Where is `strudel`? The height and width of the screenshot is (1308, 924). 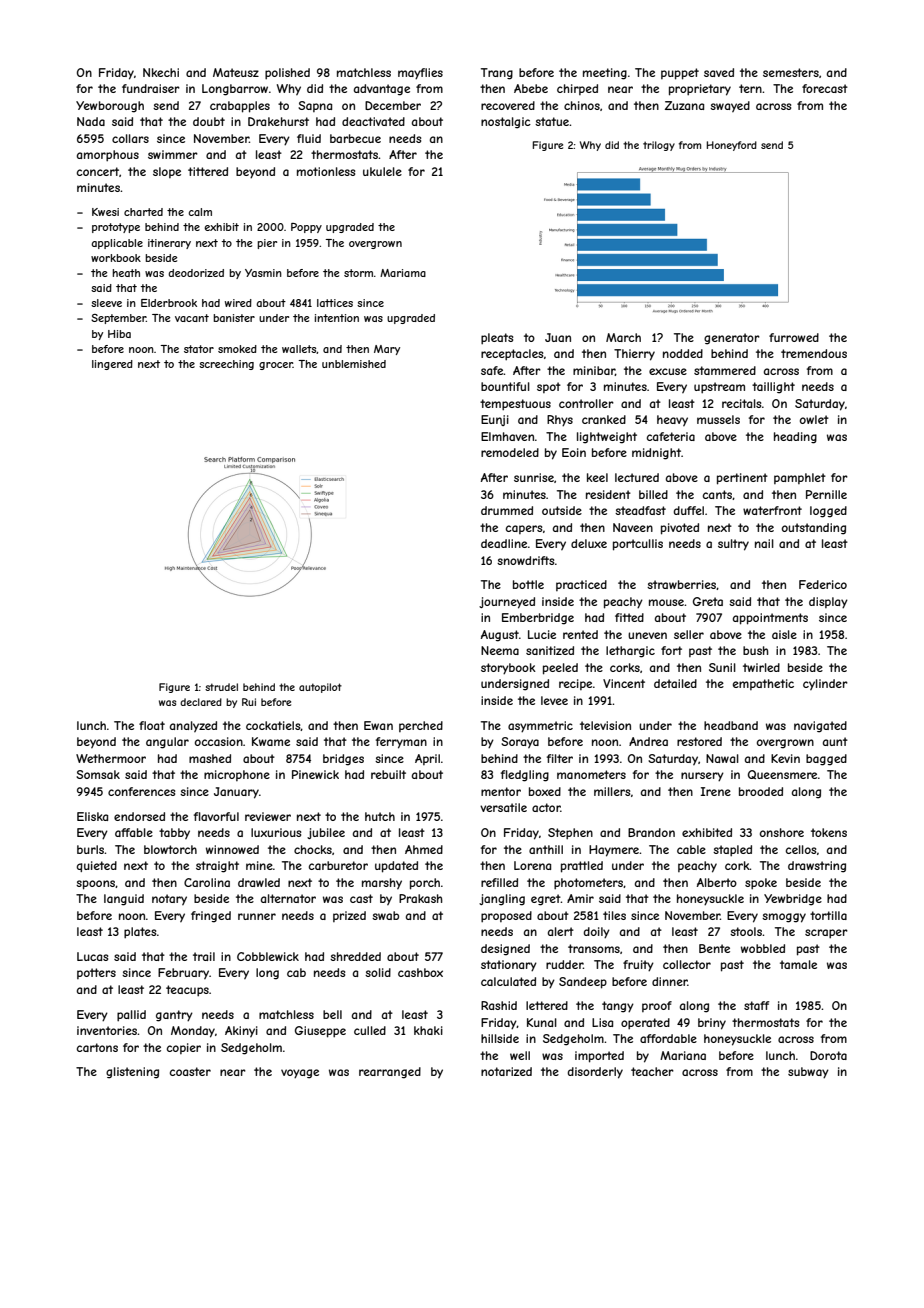 strudel is located at coordinates (221, 687).
